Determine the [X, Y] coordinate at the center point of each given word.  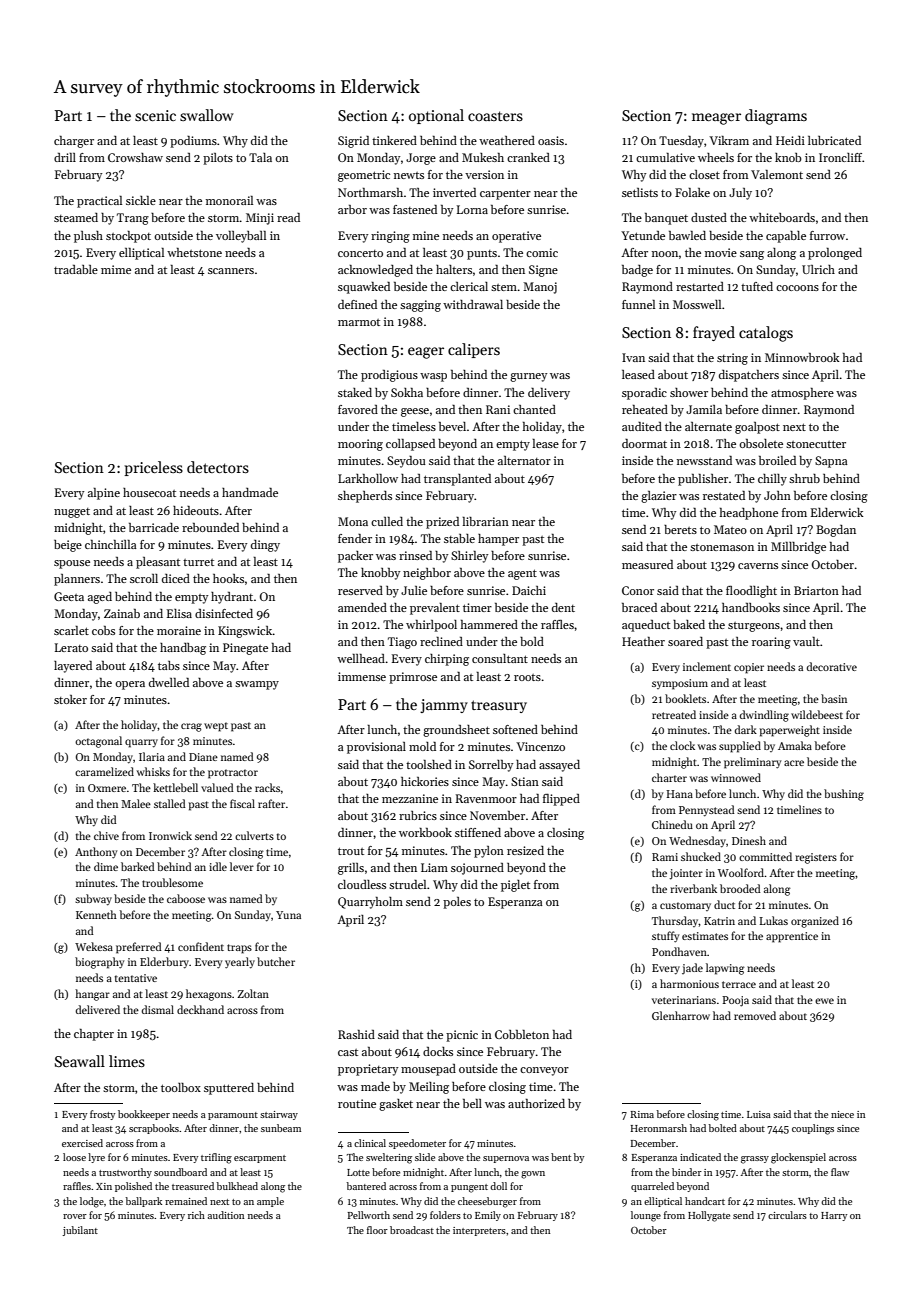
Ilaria [152, 756]
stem [504, 287]
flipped [561, 800]
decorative [832, 666]
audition [226, 1215]
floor [377, 1230]
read [288, 217]
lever [242, 866]
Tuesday [681, 142]
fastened [415, 209]
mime [116, 269]
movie [721, 252]
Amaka [795, 745]
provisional [376, 748]
